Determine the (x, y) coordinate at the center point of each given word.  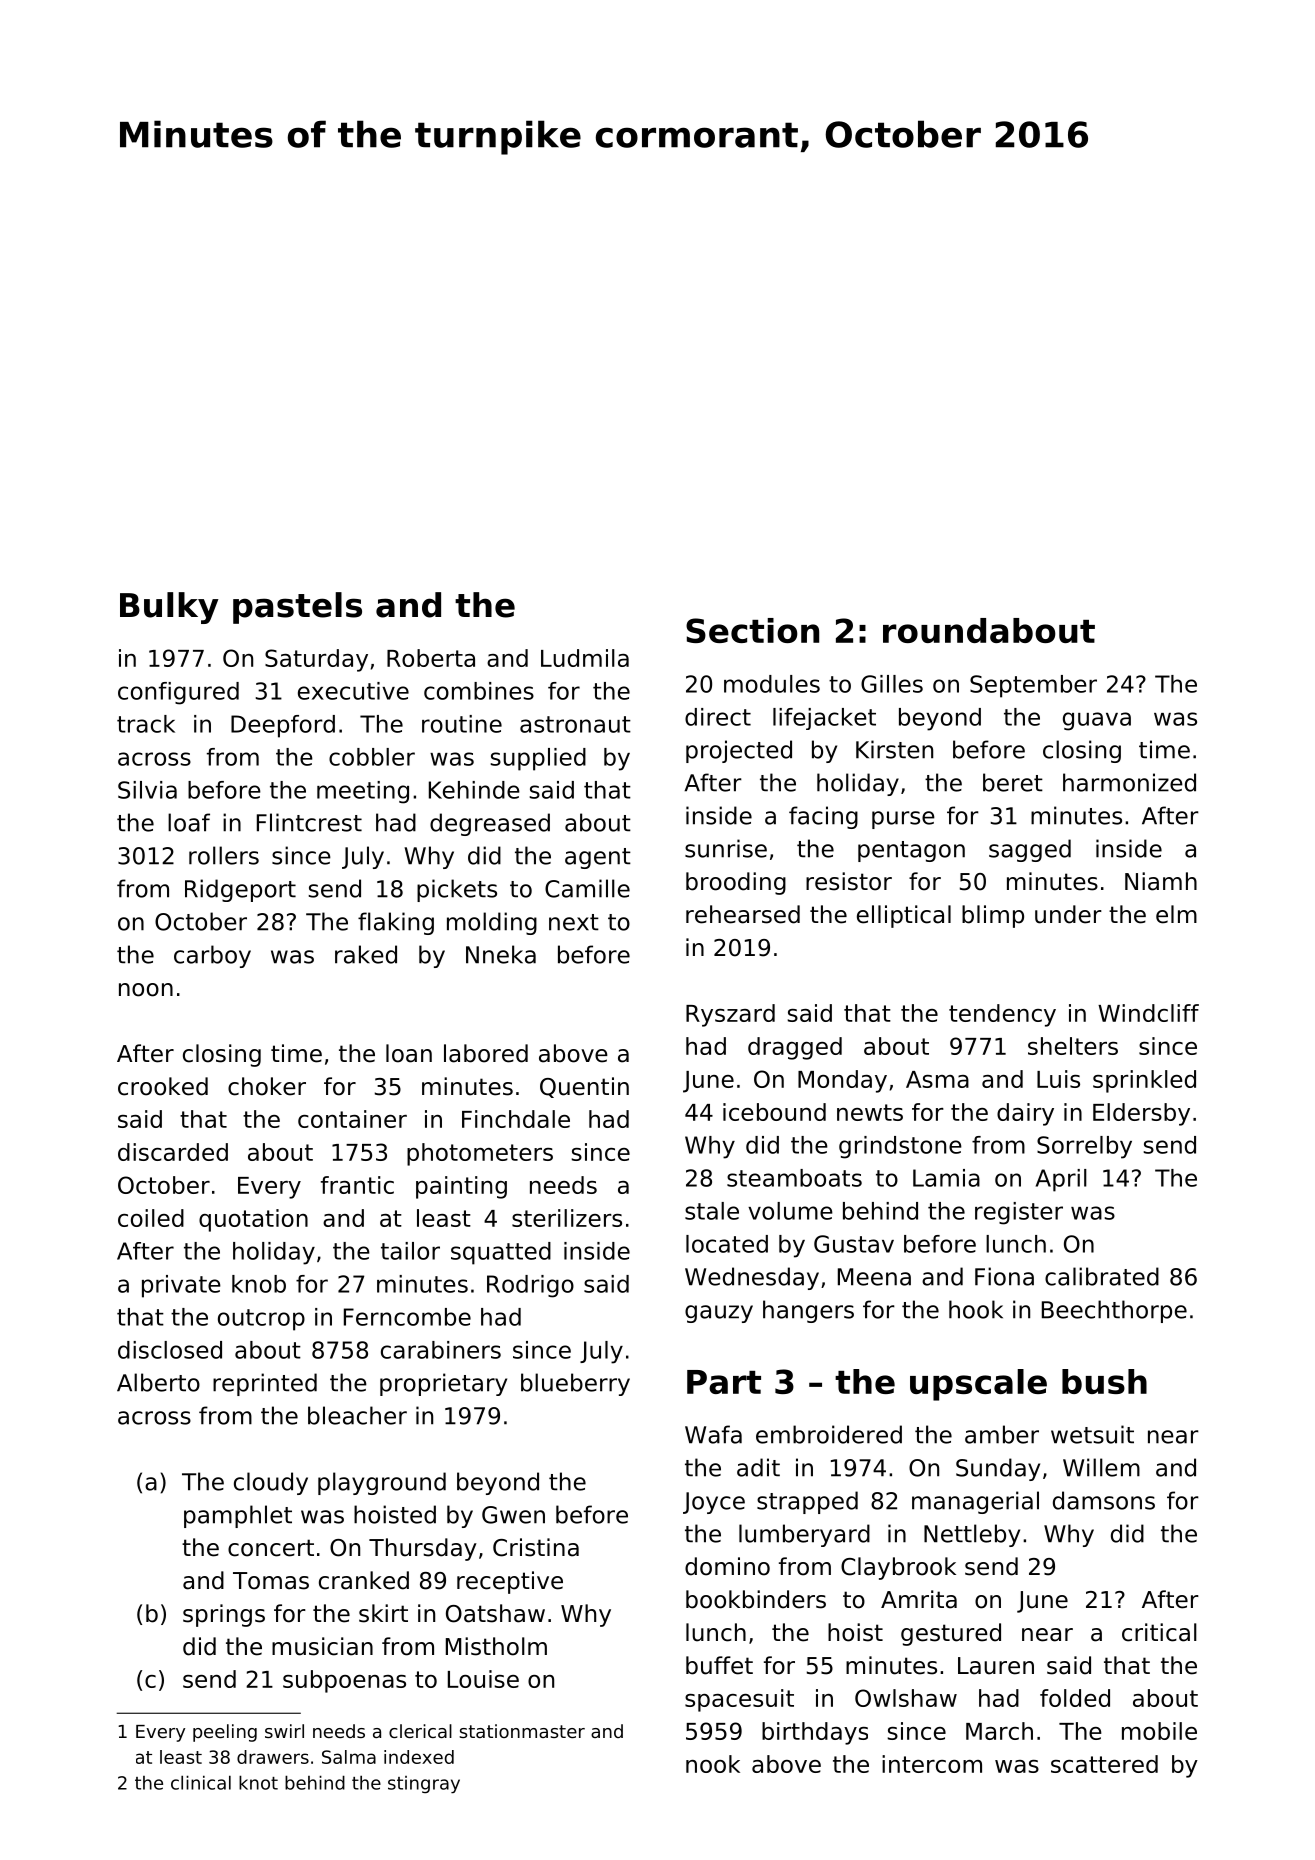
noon (146, 990)
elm (1176, 914)
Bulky (169, 608)
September (1033, 686)
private (181, 1286)
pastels (297, 608)
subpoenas (344, 1681)
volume (790, 1211)
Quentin (584, 1087)
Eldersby (1141, 1114)
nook (713, 1764)
